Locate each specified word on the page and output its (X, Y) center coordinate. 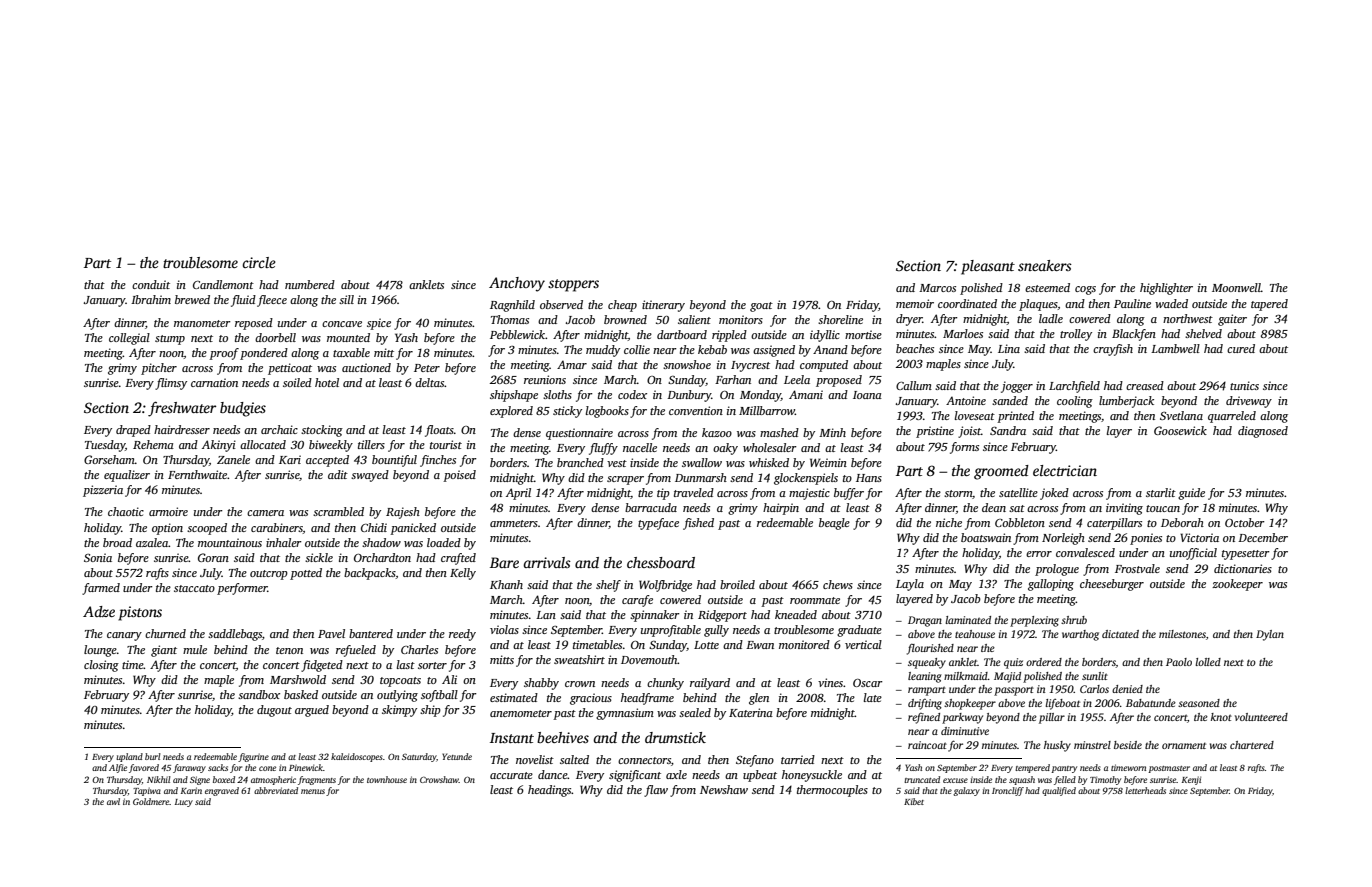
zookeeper (1237, 585)
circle (259, 262)
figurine (253, 757)
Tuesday (105, 446)
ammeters (514, 523)
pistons (140, 613)
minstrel (1092, 745)
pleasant (988, 267)
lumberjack (1126, 402)
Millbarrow (767, 410)
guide (1191, 494)
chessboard (661, 562)
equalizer (127, 476)
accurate (511, 775)
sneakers (1045, 265)
